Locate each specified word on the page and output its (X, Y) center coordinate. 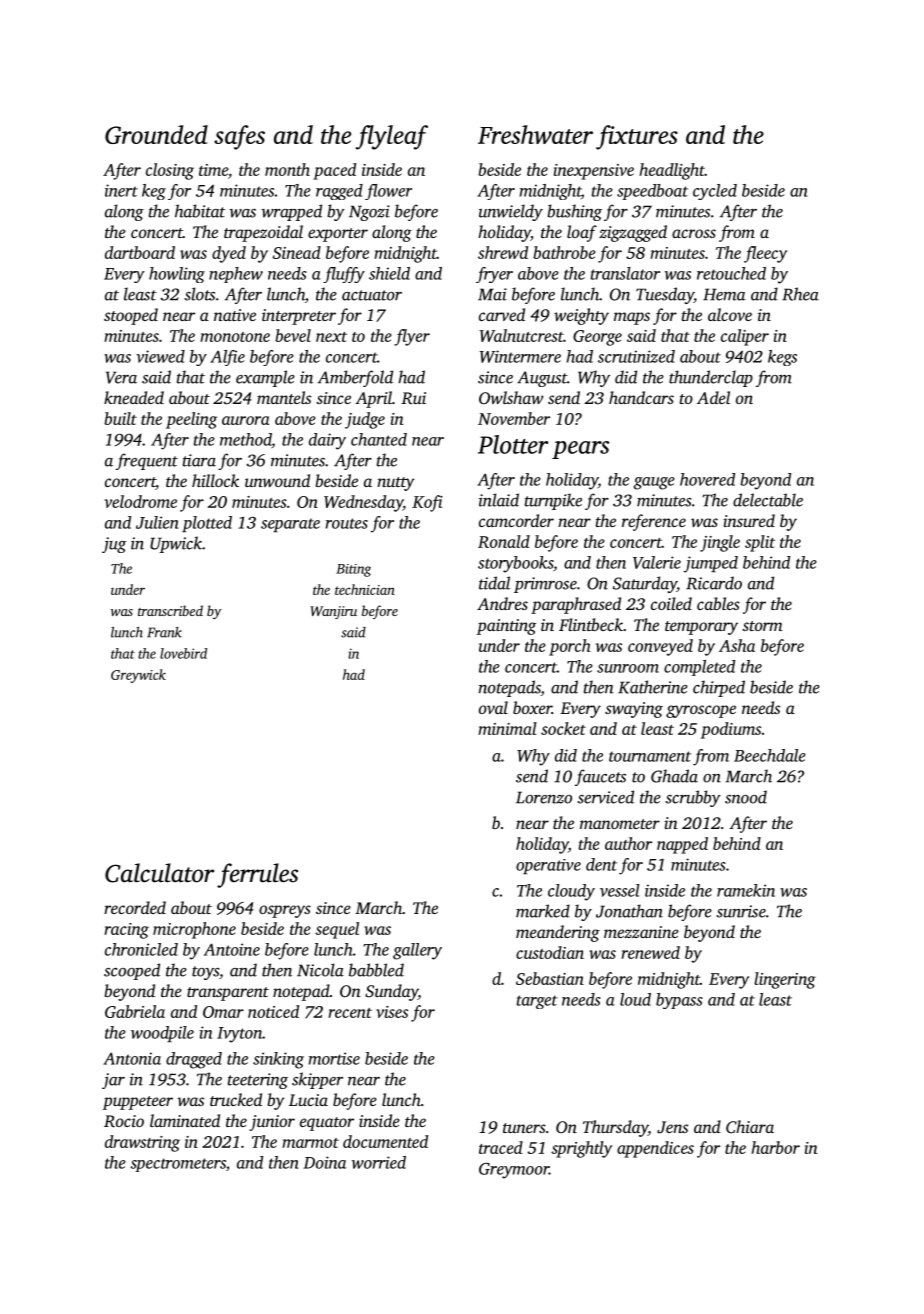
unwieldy (511, 212)
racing (126, 931)
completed (699, 668)
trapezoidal (263, 233)
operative (548, 866)
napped (682, 845)
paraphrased (576, 605)
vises (392, 1012)
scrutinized (636, 356)
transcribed (170, 610)
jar (113, 1081)
